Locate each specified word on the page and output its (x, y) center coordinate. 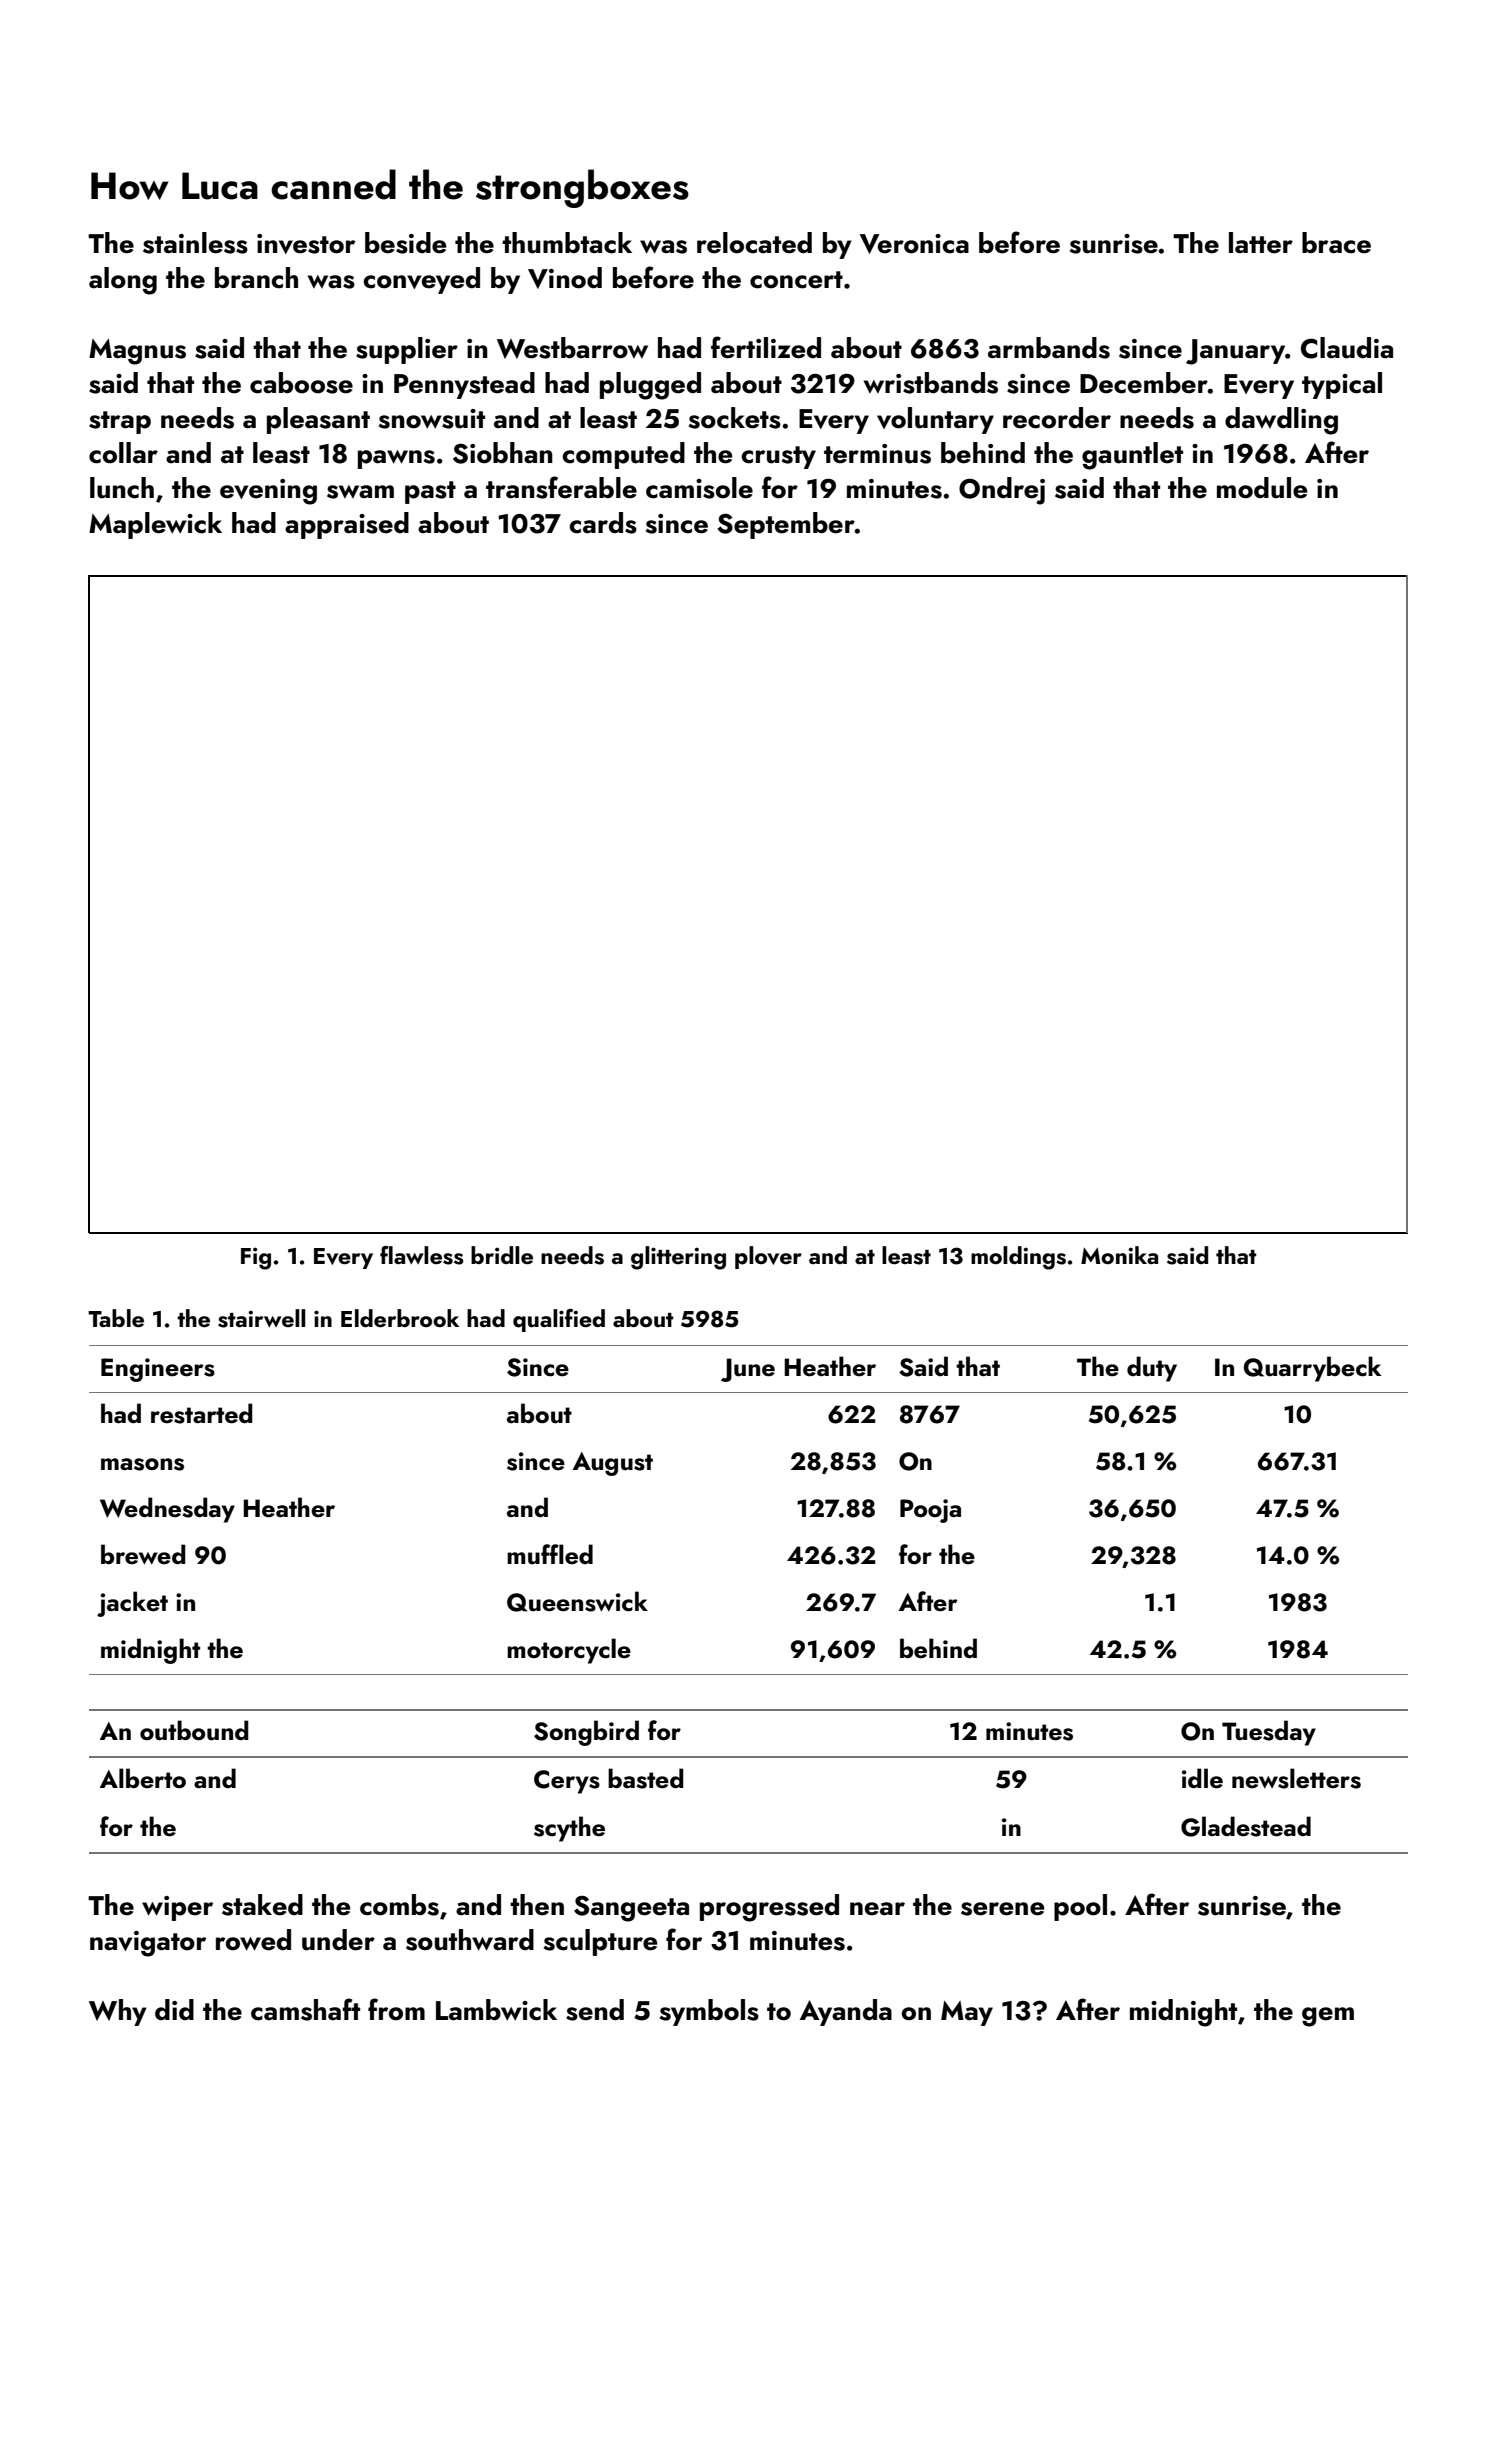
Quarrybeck (1312, 1369)
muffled (550, 1554)
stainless (195, 243)
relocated (754, 243)
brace (1336, 243)
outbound (194, 1730)
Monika (1119, 1255)
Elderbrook (400, 1318)
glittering (678, 1258)
